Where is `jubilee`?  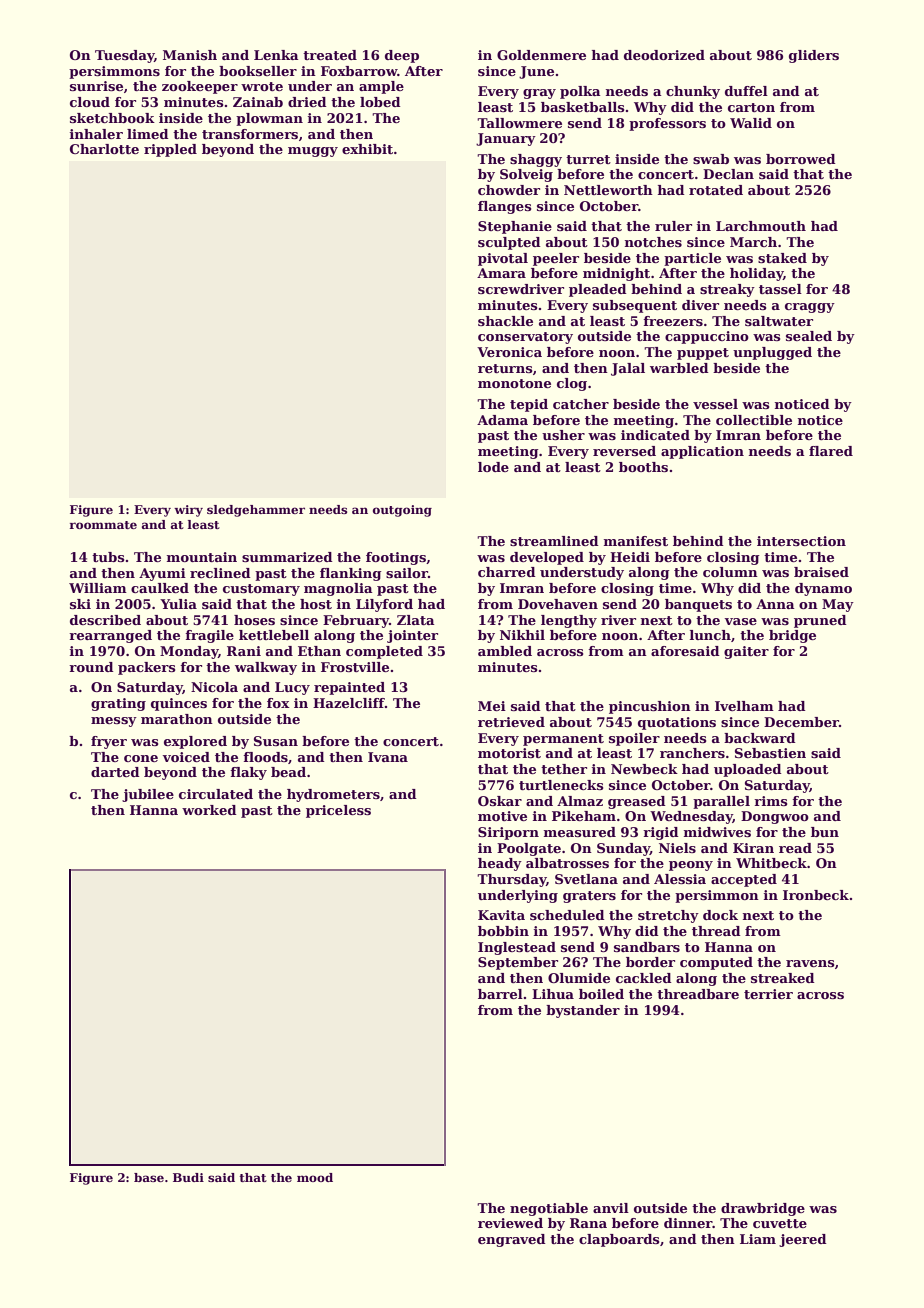 jubilee is located at coordinates (148, 795).
